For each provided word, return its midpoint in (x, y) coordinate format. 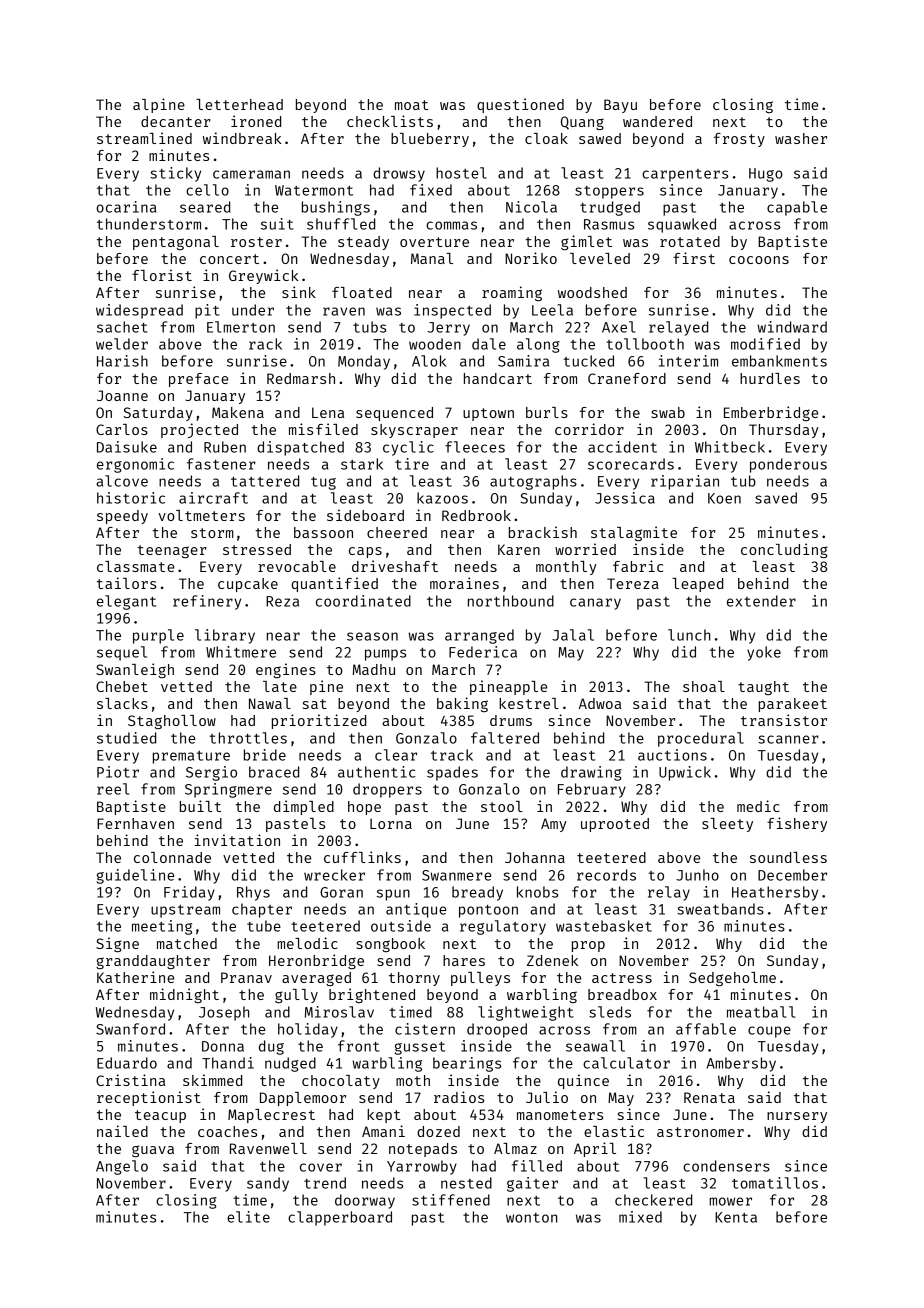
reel (113, 789)
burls (547, 412)
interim (688, 361)
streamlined (144, 138)
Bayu (620, 106)
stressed (257, 549)
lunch (689, 635)
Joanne (122, 395)
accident (622, 447)
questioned (520, 105)
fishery (797, 824)
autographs (533, 482)
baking (462, 704)
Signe (117, 944)
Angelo (122, 1167)
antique (416, 910)
